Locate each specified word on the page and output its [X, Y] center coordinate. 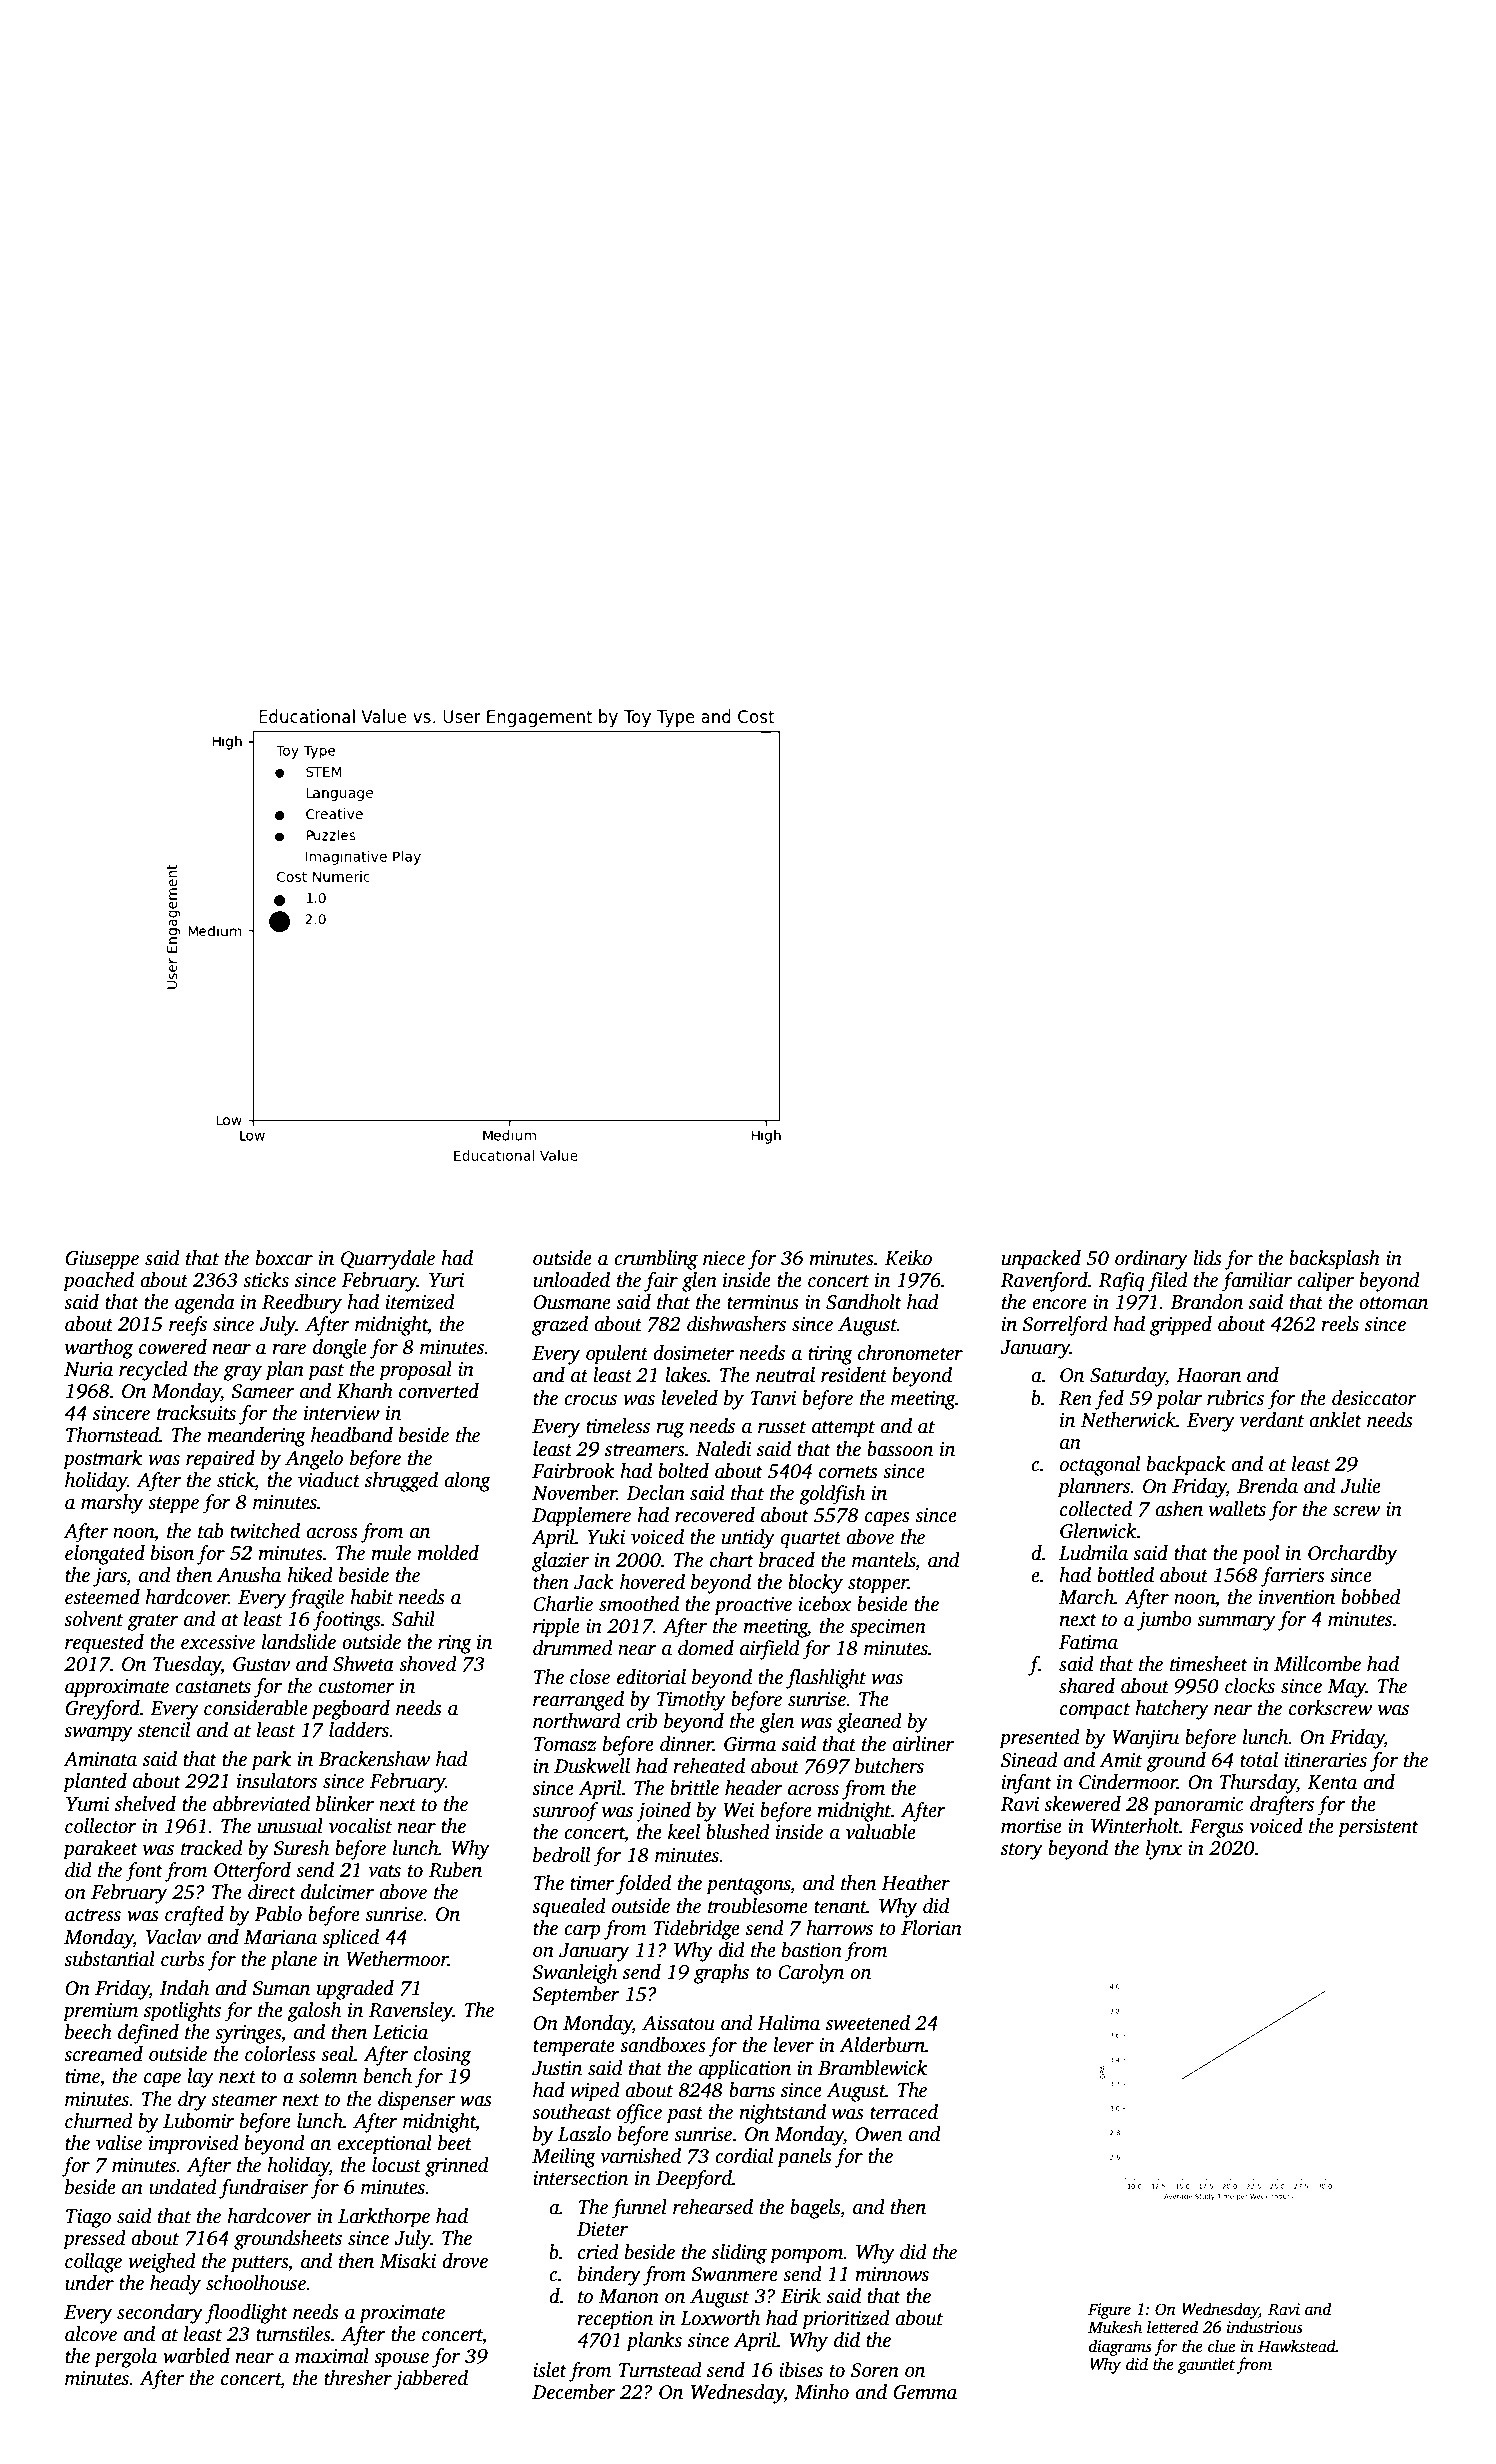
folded [643, 1885]
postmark [102, 1460]
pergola [125, 2358]
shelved [145, 1804]
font [144, 1872]
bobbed [1371, 1597]
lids [1207, 1258]
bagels [815, 2209]
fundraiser [264, 2189]
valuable [881, 1832]
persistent [1378, 1828]
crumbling [656, 1260]
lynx [1164, 1850]
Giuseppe [102, 1260]
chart [732, 1560]
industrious [1265, 2327]
